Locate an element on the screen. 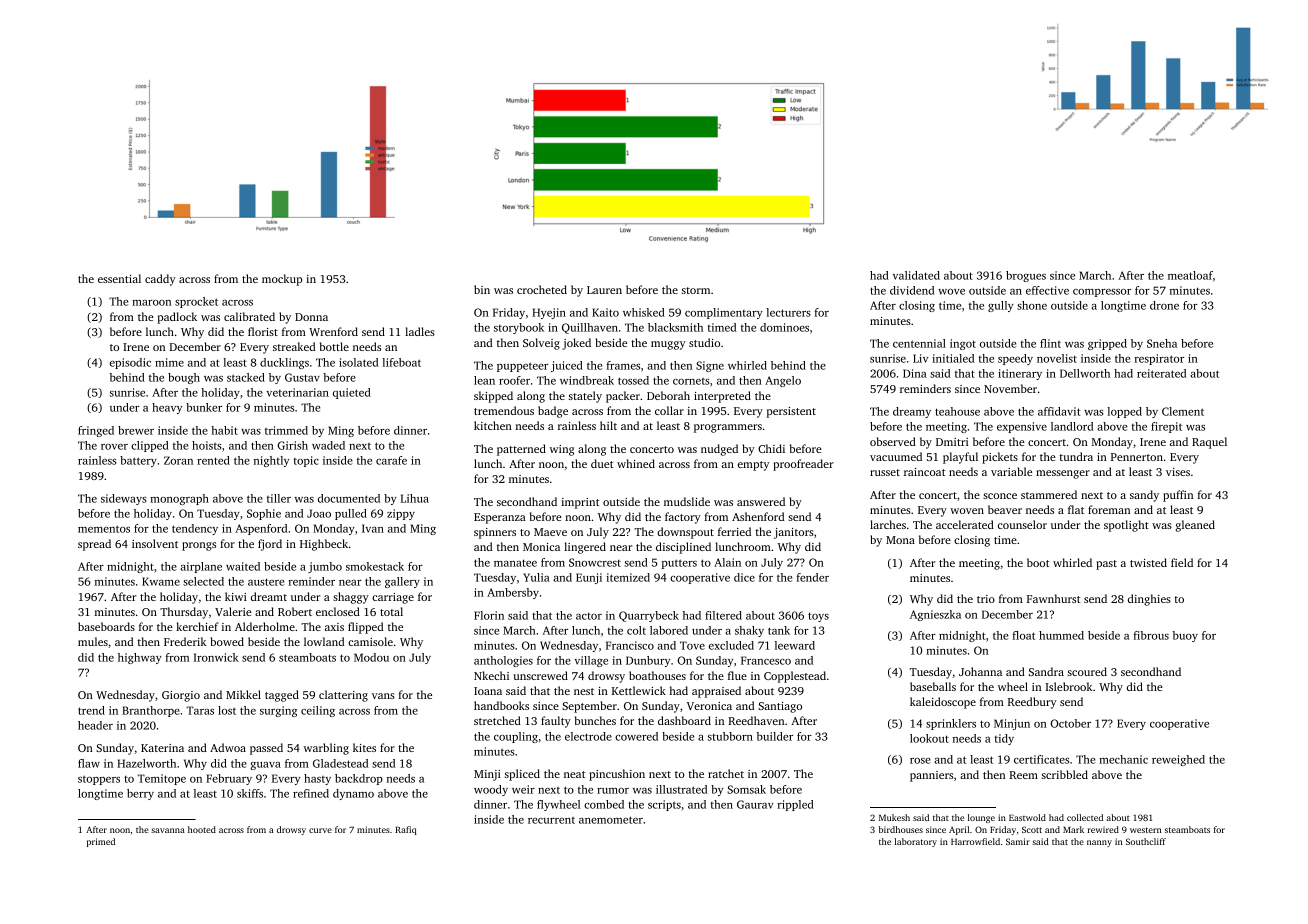  disciplined is located at coordinates (683, 548).
